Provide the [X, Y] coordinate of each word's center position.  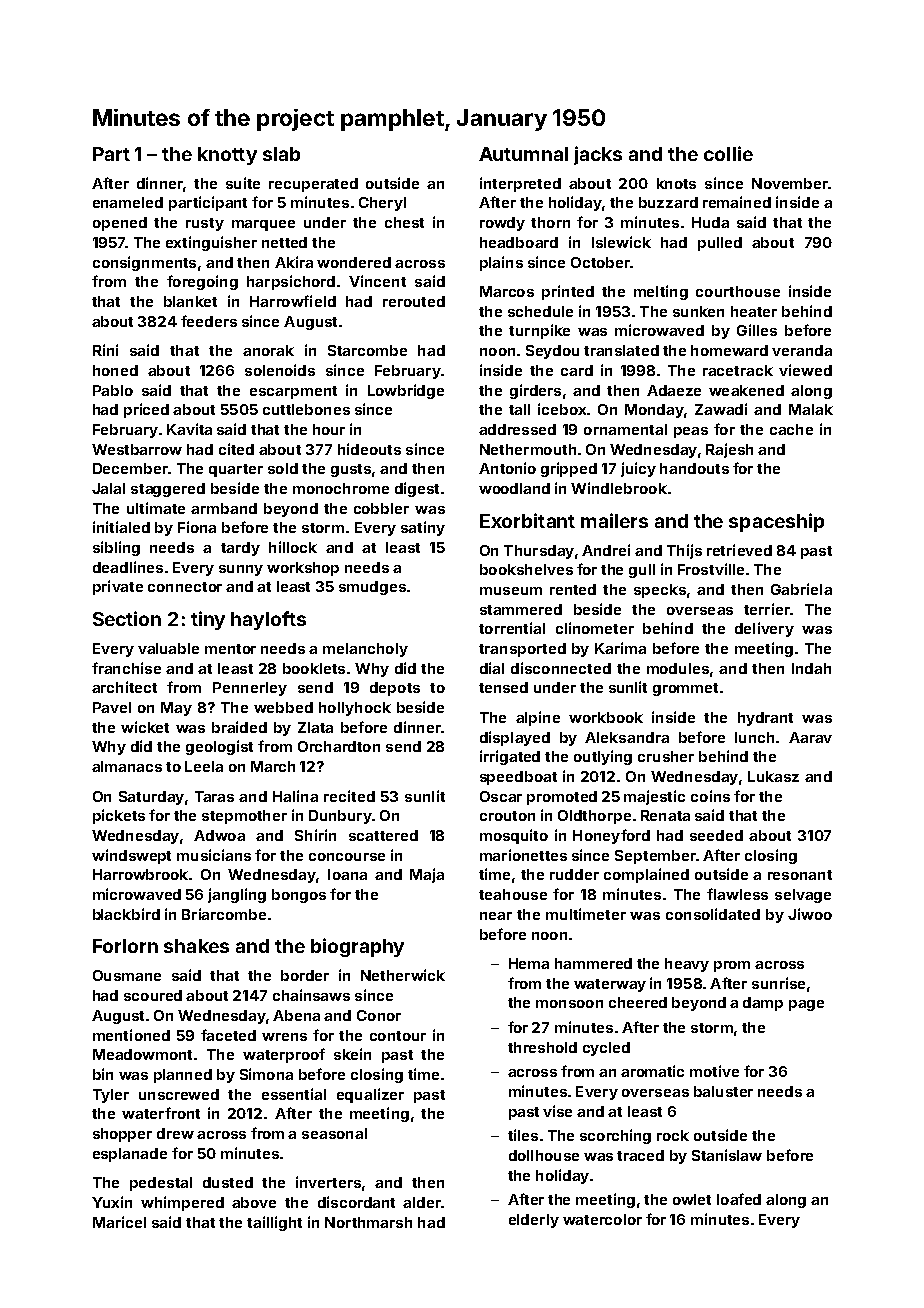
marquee [263, 225]
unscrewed [179, 1094]
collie [728, 153]
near [496, 916]
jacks [598, 155]
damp [763, 1004]
